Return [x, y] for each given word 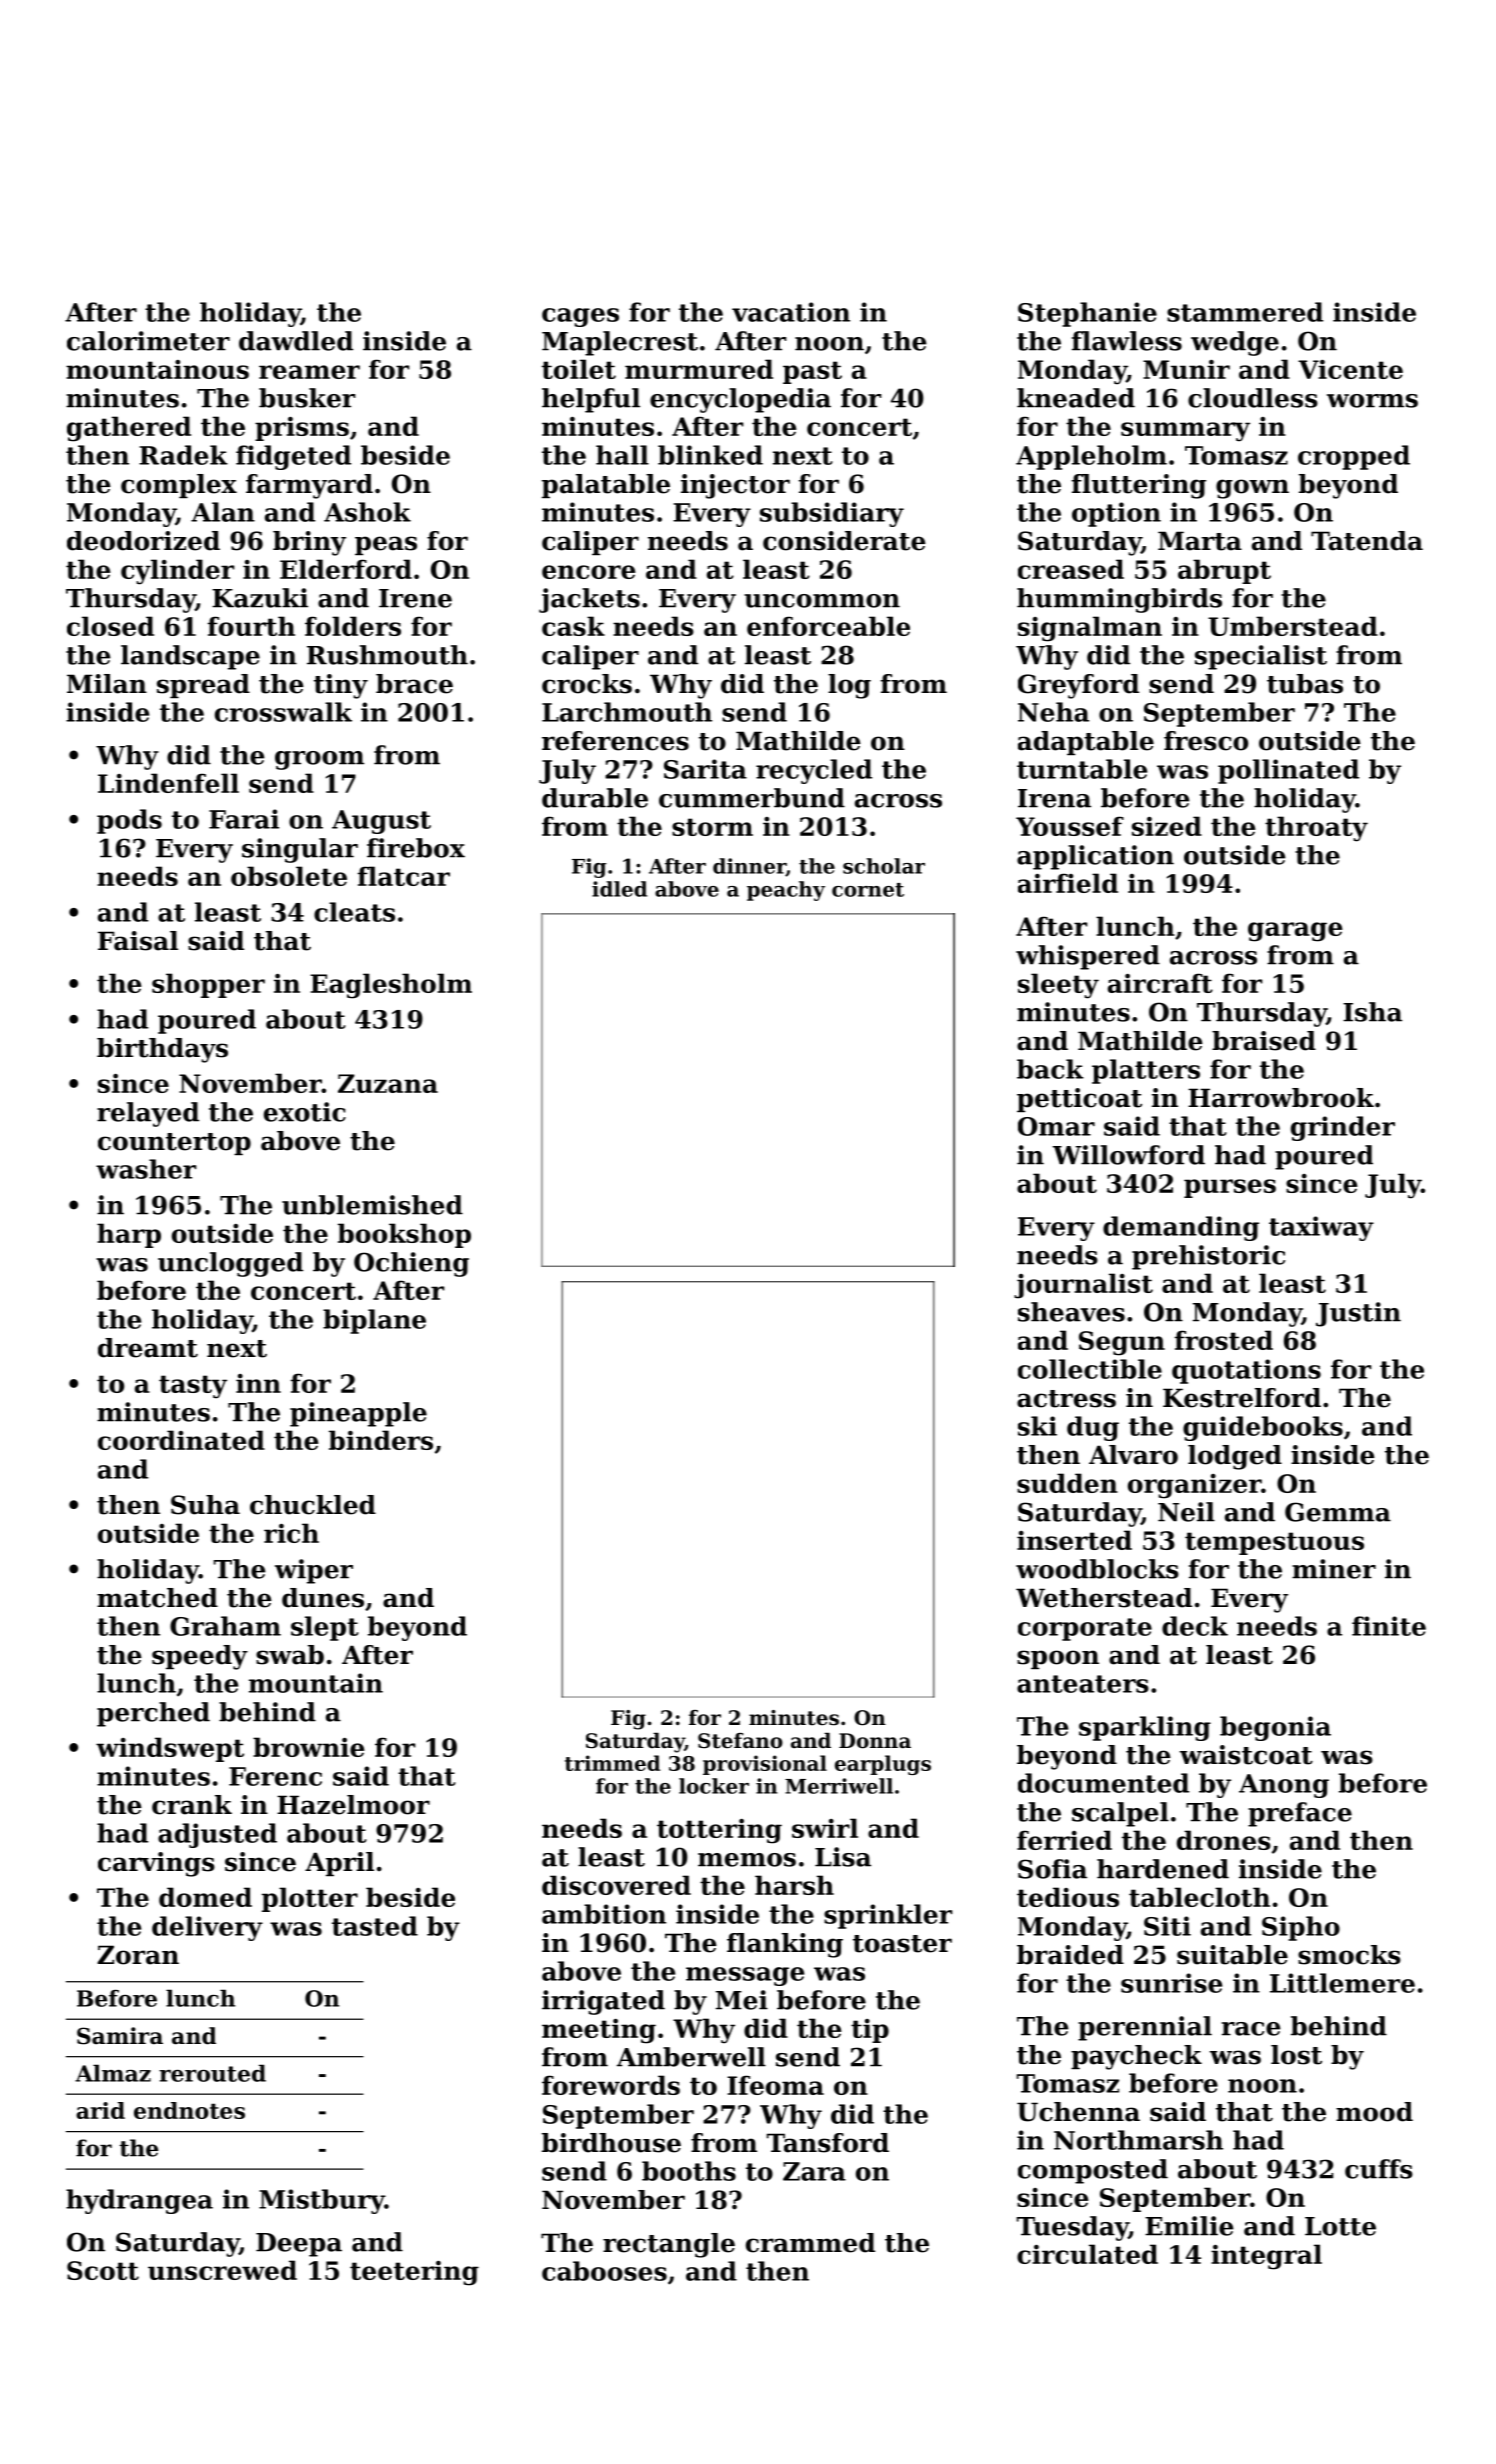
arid [100, 2110]
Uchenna [1078, 2112]
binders [381, 1440]
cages [580, 317]
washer [146, 1169]
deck [1195, 1626]
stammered [1245, 312]
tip [870, 2031]
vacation [791, 312]
